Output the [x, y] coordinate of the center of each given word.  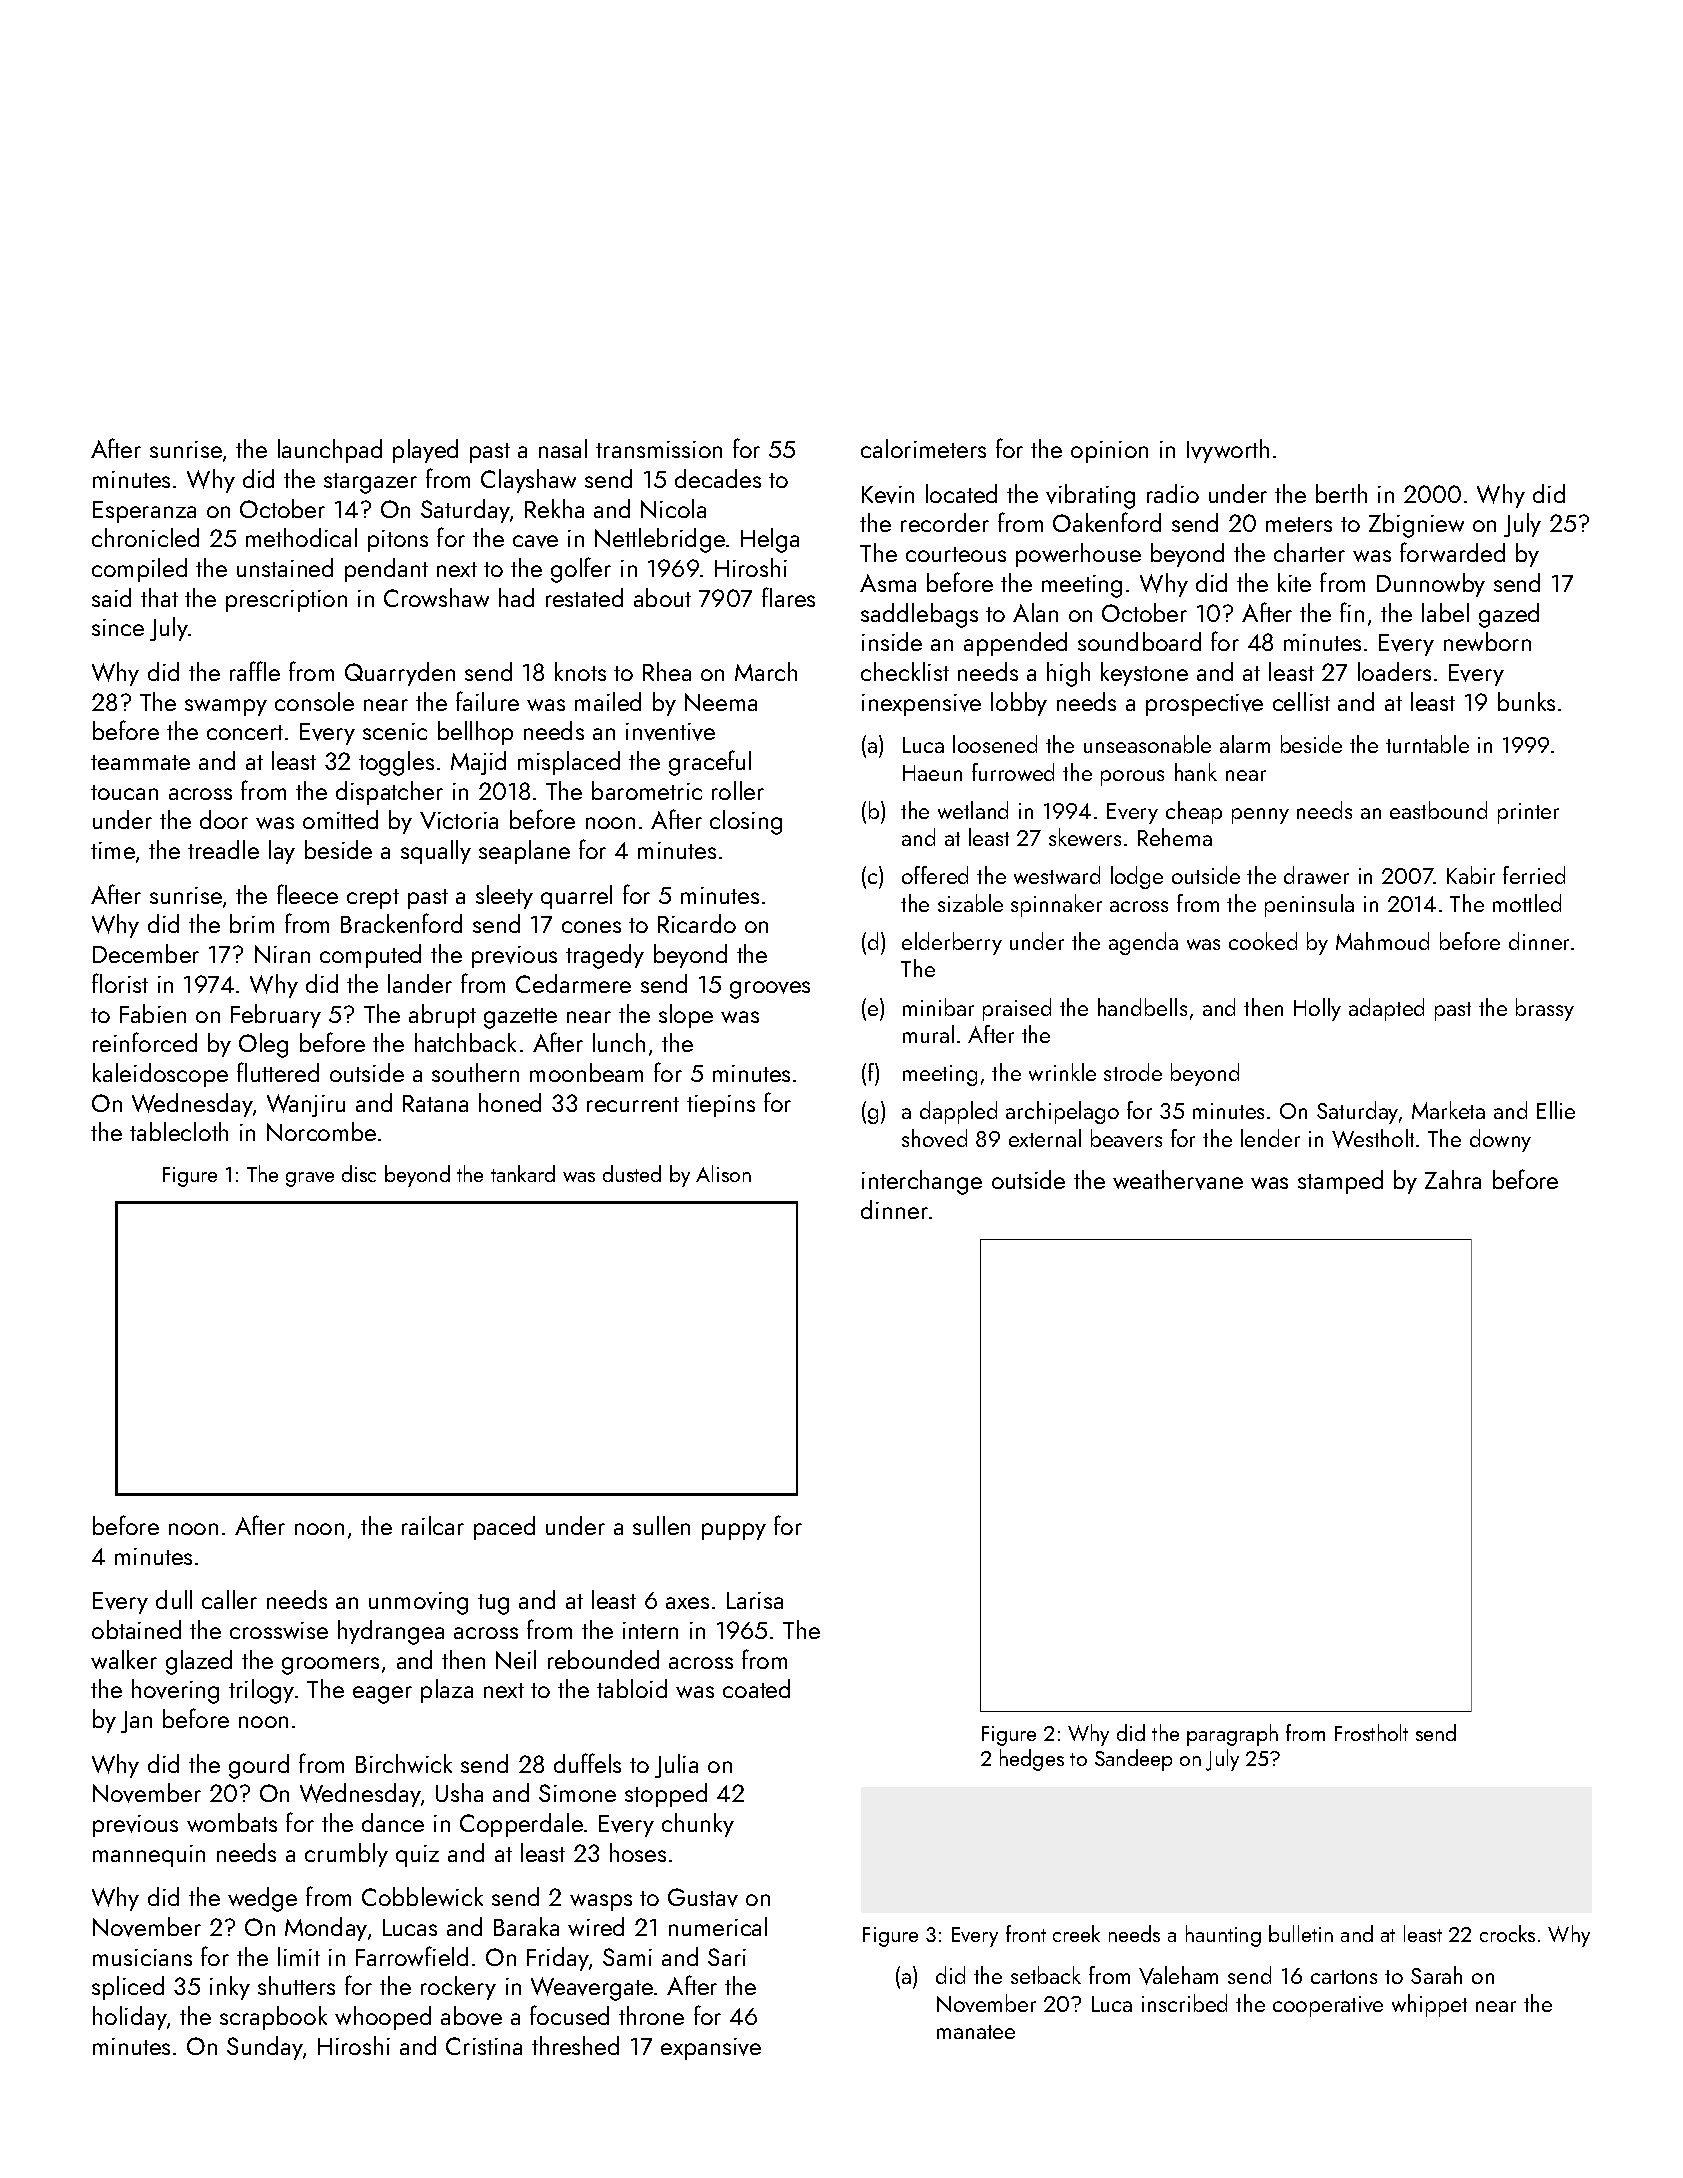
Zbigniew [1416, 525]
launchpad [330, 451]
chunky [698, 1825]
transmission [659, 449]
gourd [259, 1766]
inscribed [1184, 2003]
